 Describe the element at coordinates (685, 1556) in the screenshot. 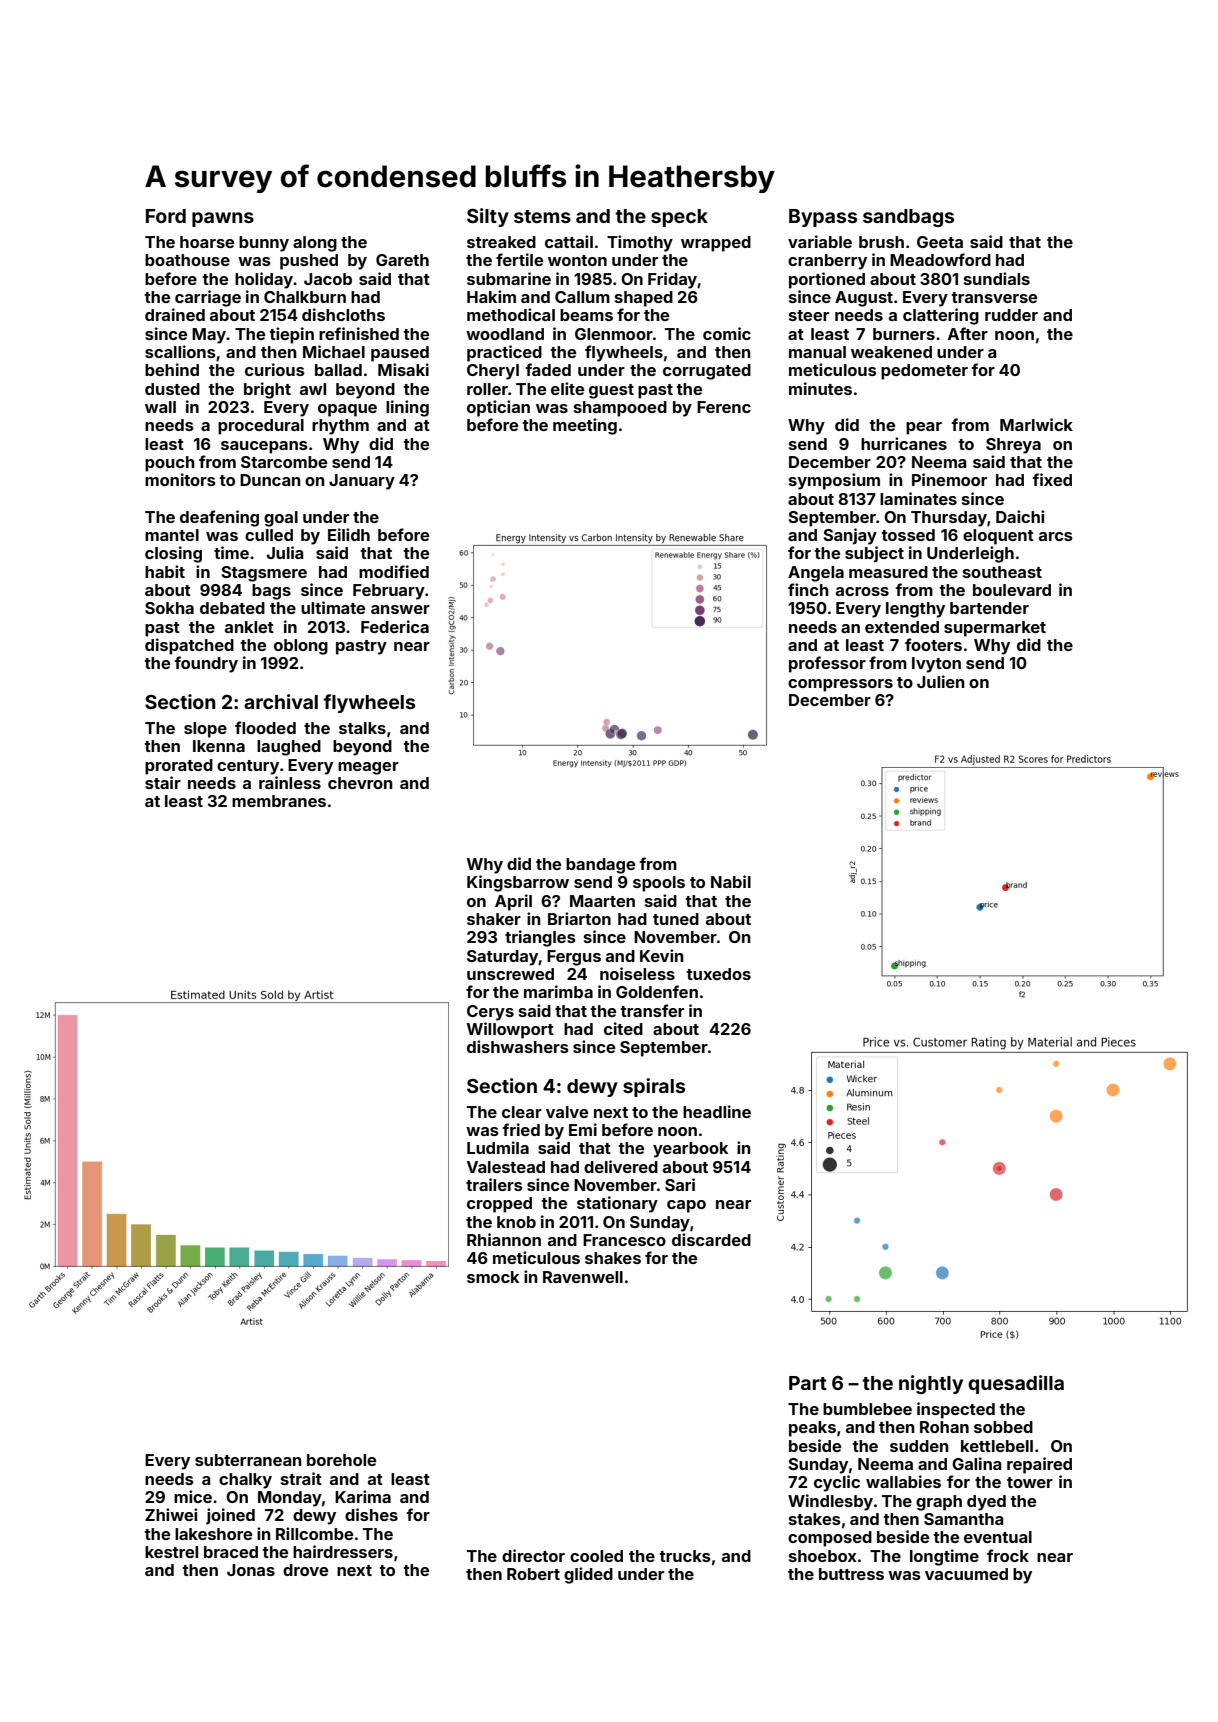

I see `trucks` at that location.
